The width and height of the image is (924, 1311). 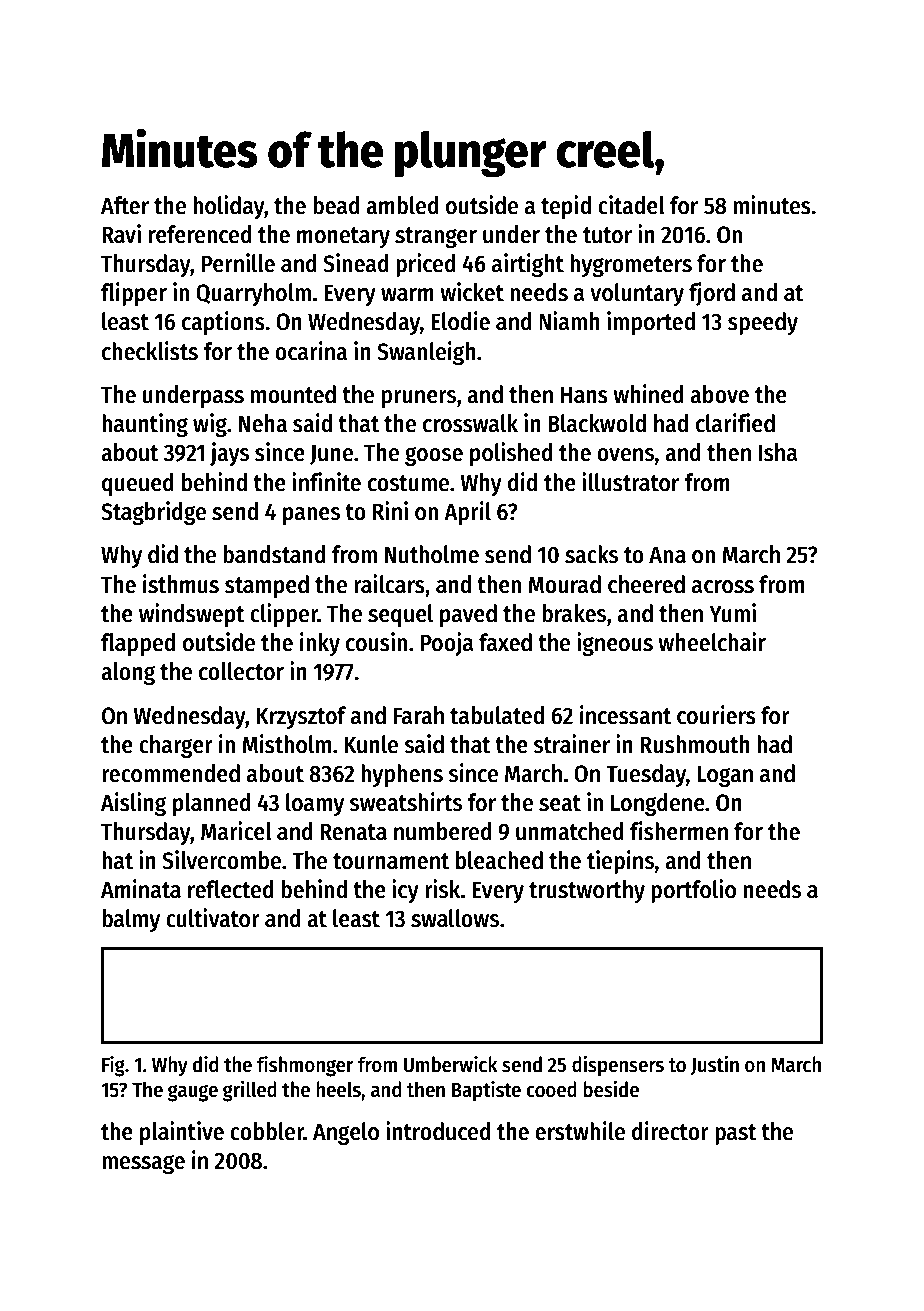 I want to click on sequel, so click(x=400, y=615).
